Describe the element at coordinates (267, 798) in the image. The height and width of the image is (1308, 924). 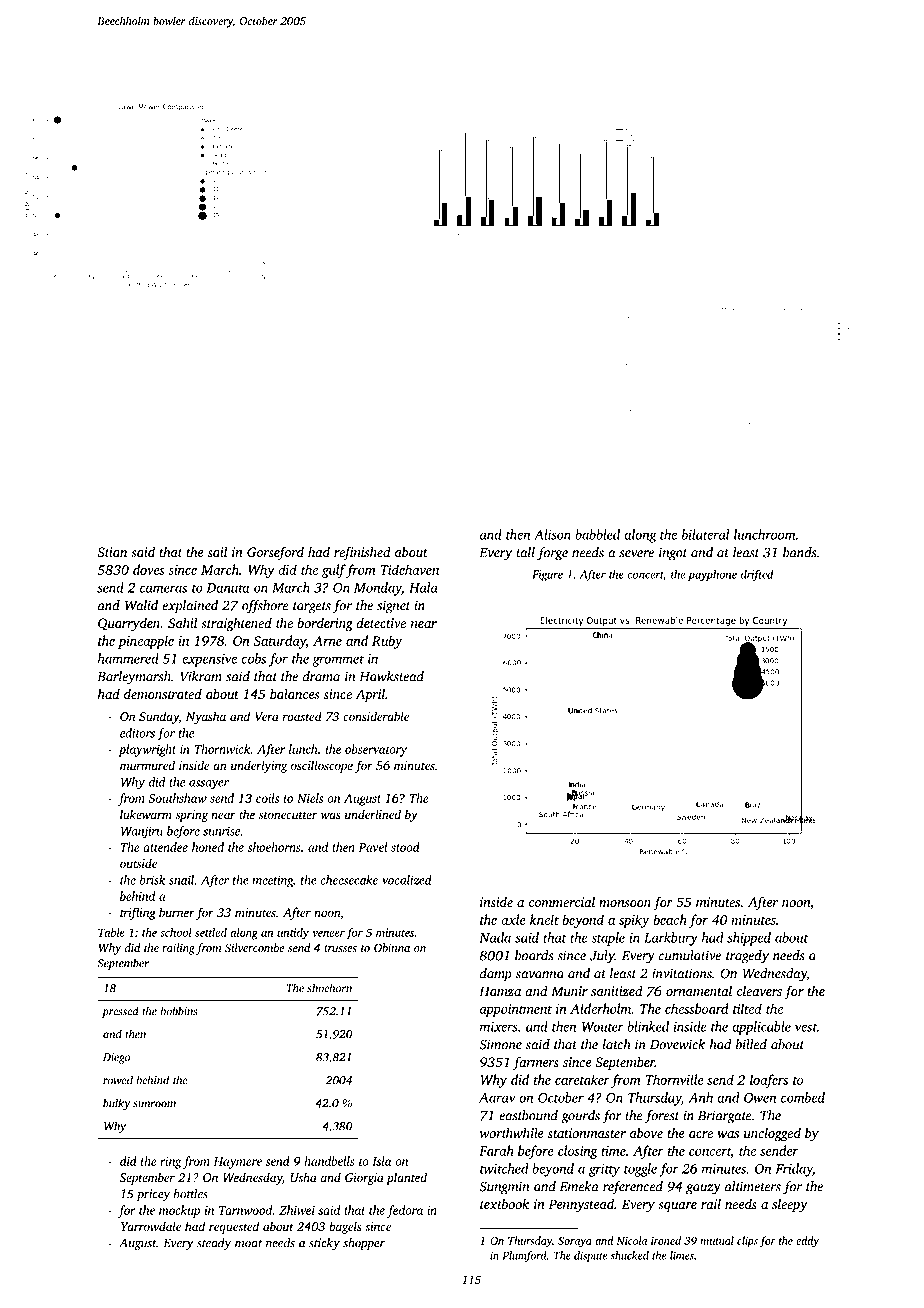
I see `coils` at that location.
